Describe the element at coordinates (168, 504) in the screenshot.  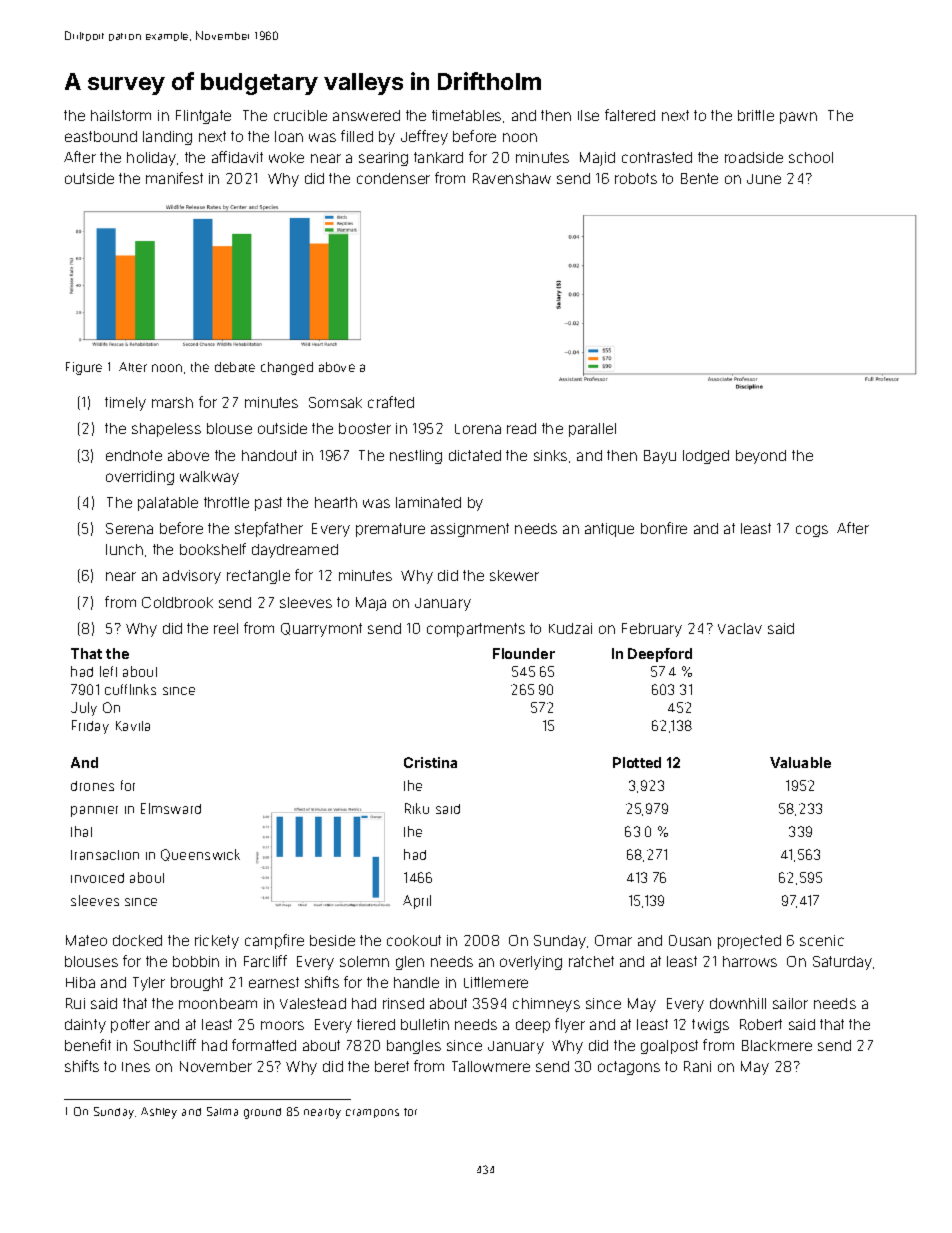
I see `palatable` at that location.
